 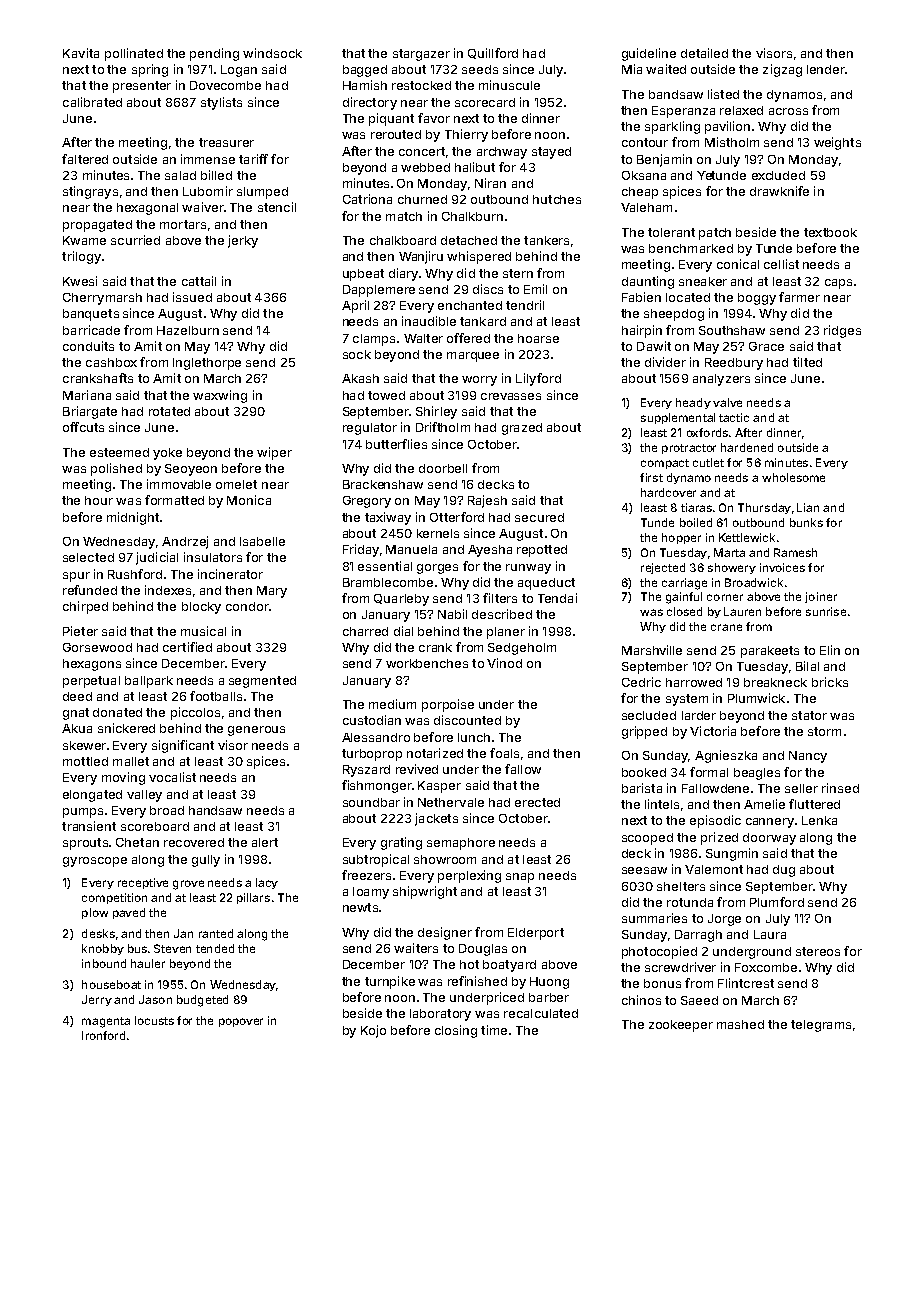 I want to click on drawknife, so click(x=779, y=191).
